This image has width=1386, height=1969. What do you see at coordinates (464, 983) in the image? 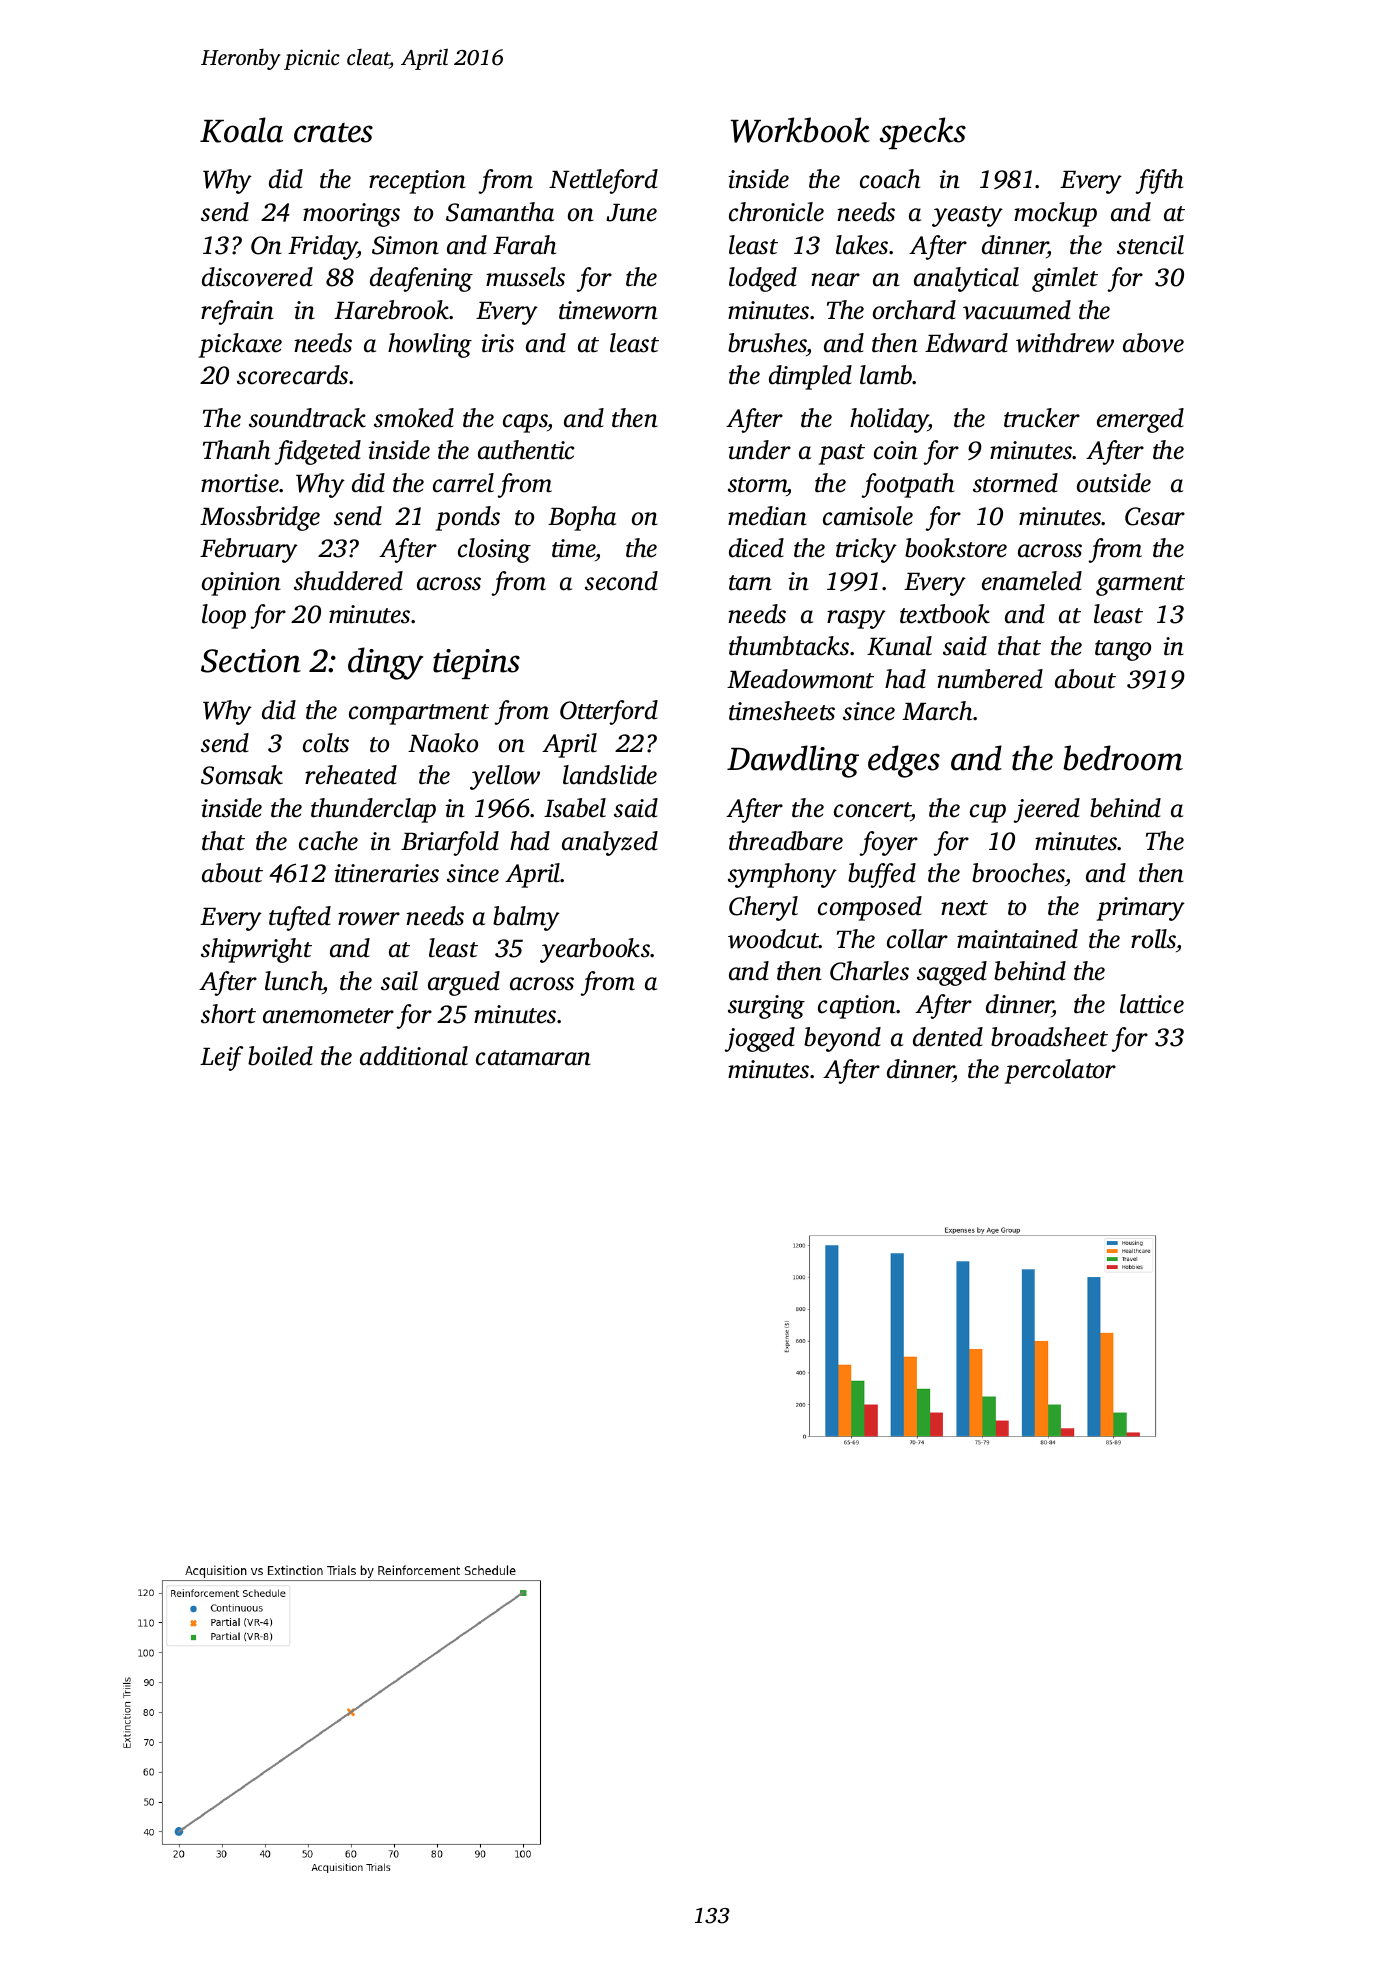
I see `argued` at bounding box center [464, 983].
